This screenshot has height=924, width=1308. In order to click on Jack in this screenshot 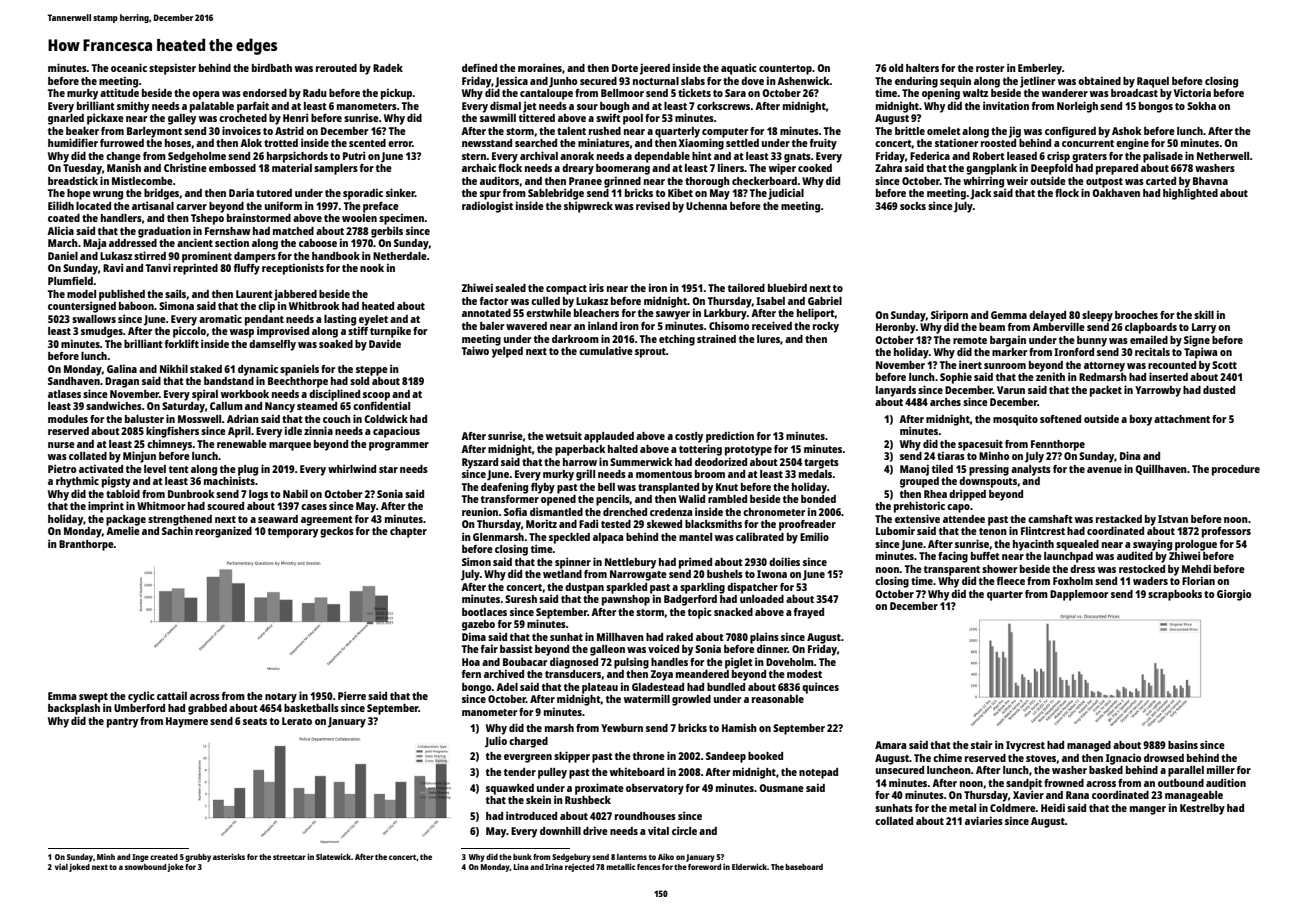, I will do `click(980, 194)`.
